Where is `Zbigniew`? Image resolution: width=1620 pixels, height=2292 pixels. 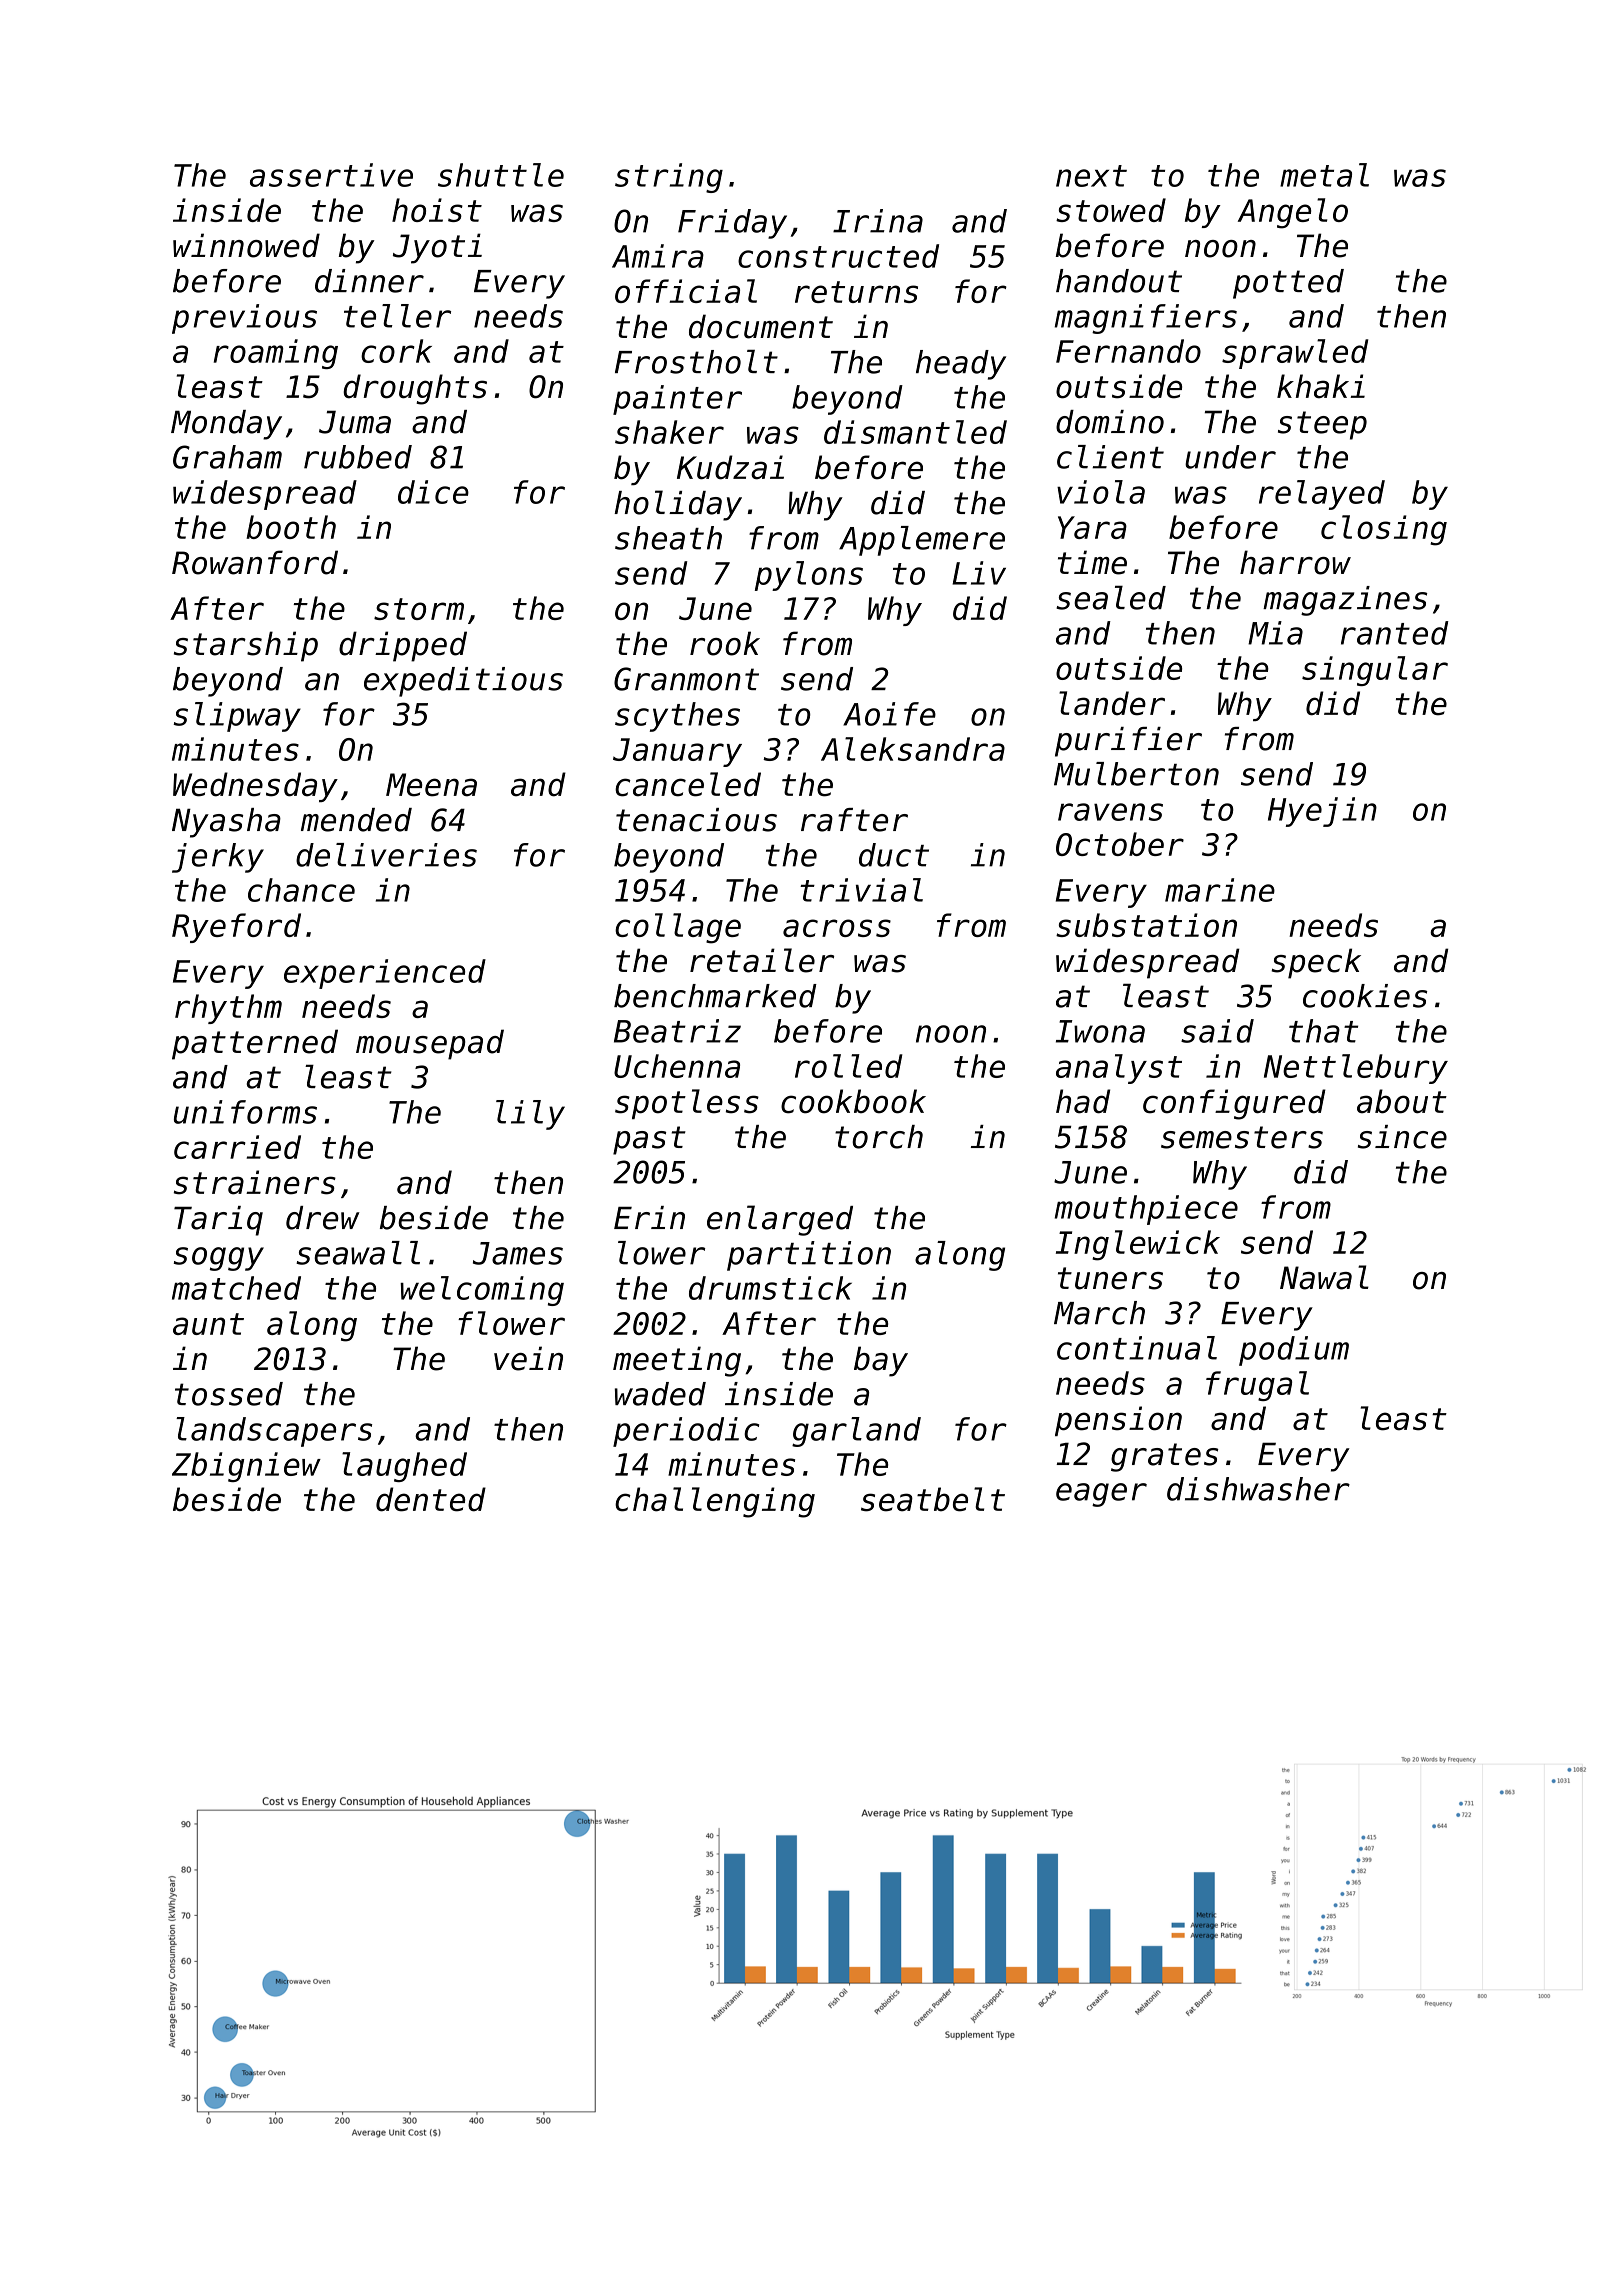
Zbigniew is located at coordinates (246, 1467).
